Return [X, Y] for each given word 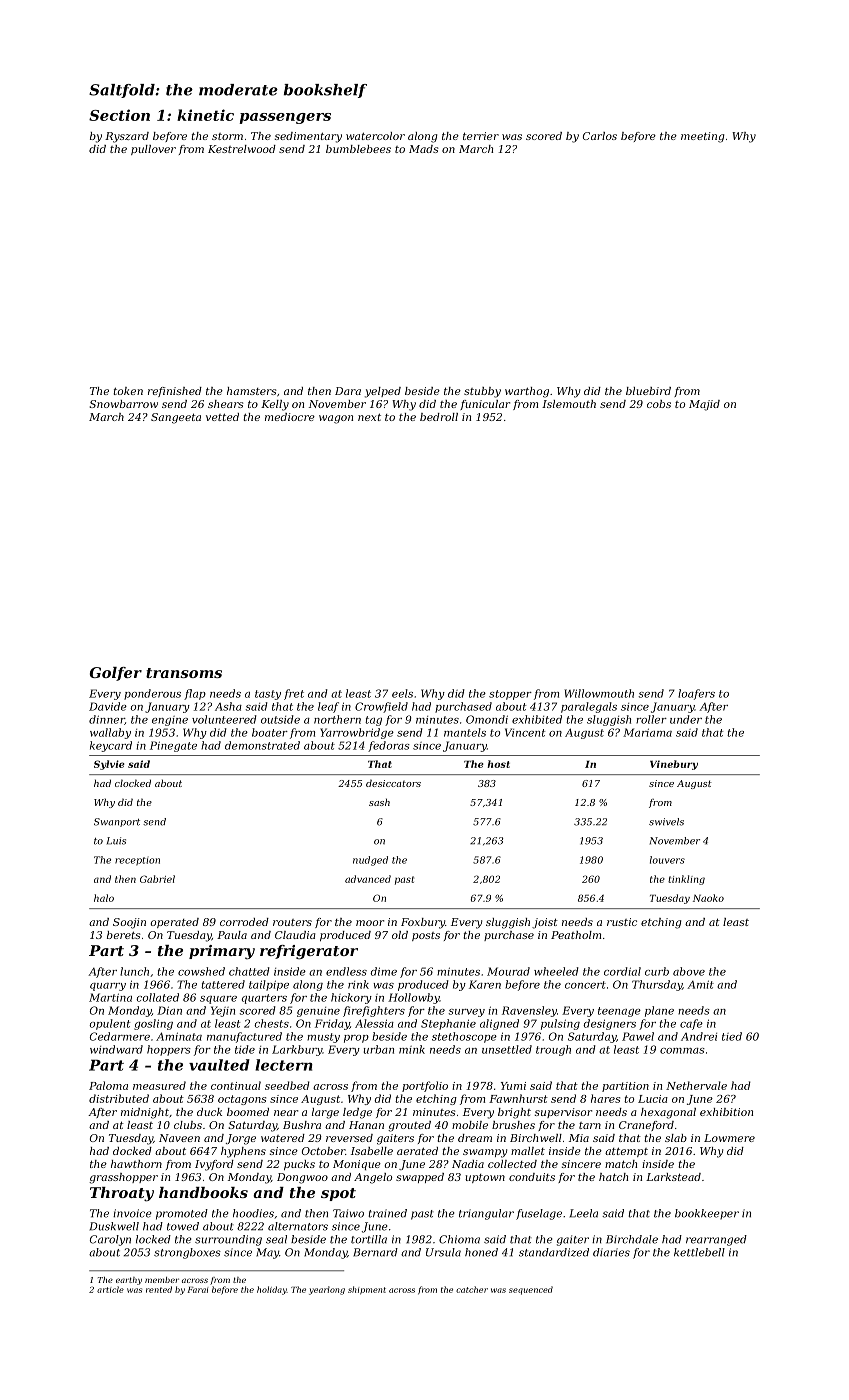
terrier [481, 136]
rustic [622, 922]
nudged [370, 861]
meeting [702, 137]
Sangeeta [176, 418]
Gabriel [157, 879]
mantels [465, 732]
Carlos [600, 136]
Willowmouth [599, 693]
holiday [272, 1290]
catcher [472, 1289]
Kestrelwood [242, 149]
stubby [482, 392]
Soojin [129, 923]
